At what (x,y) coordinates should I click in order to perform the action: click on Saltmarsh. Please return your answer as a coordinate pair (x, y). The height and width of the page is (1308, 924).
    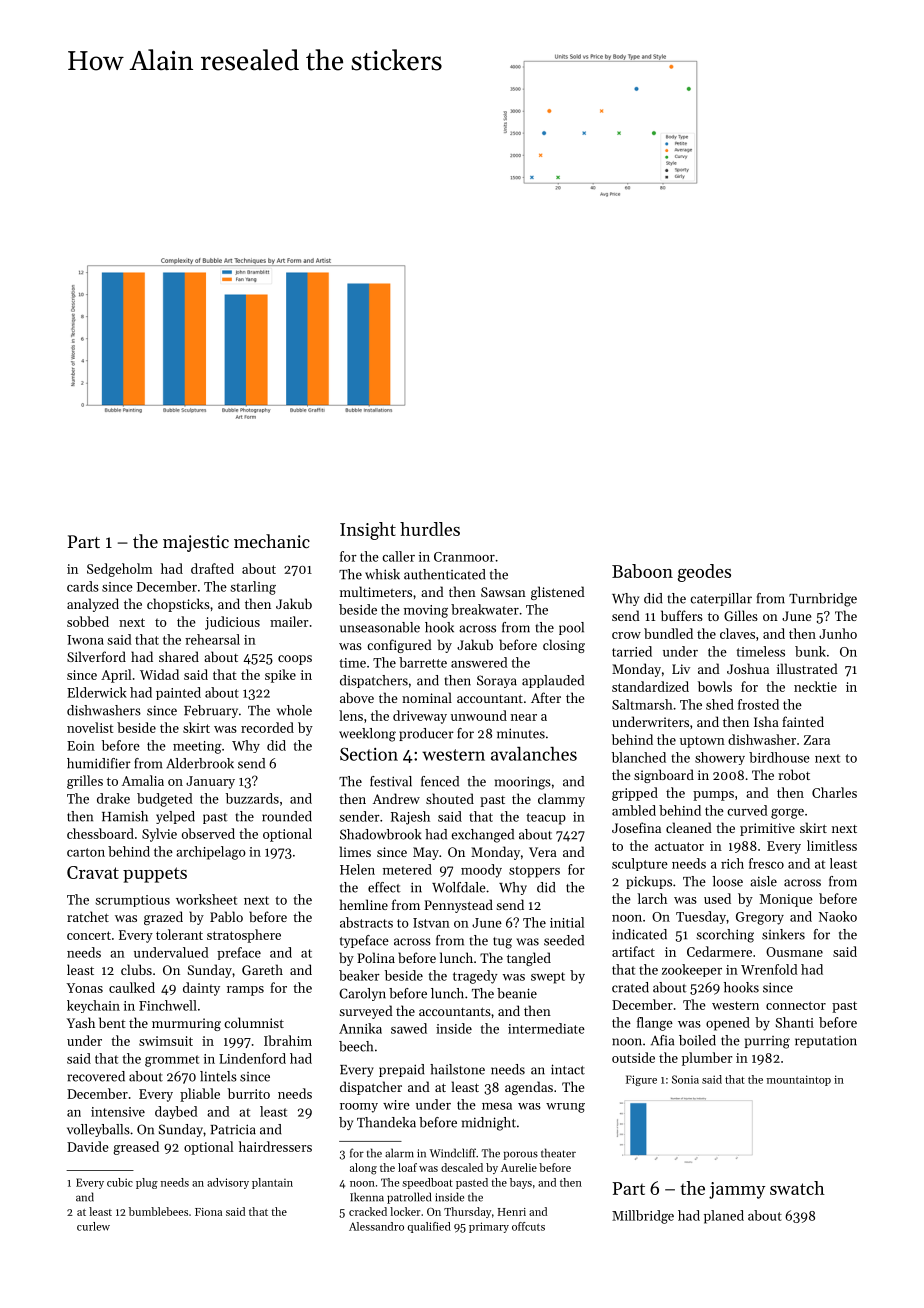
    Looking at the image, I should click on (642, 704).
